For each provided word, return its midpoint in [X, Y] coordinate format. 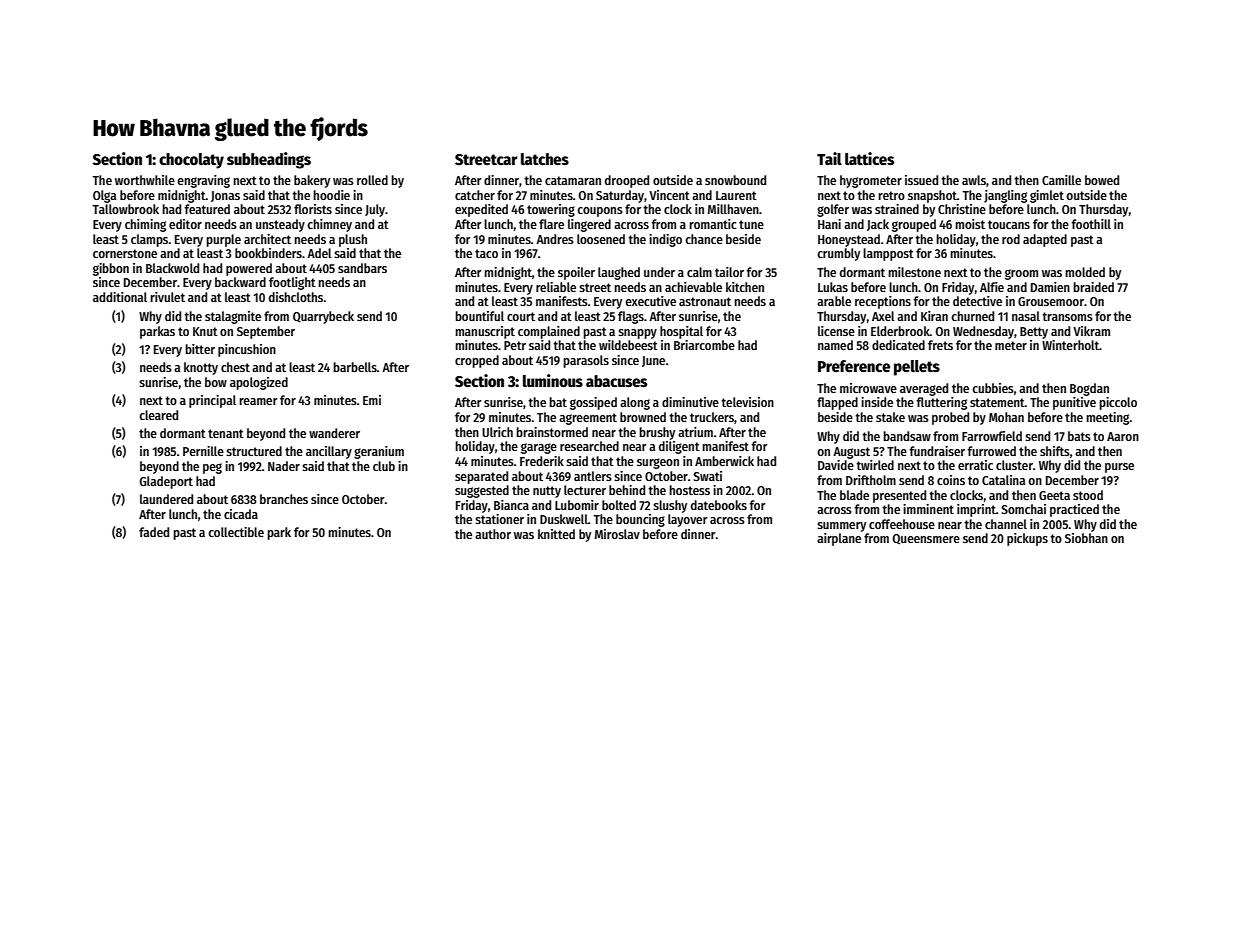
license [836, 331]
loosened [601, 239]
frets [940, 345]
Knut [205, 331]
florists [313, 209]
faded [154, 532]
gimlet [1047, 196]
